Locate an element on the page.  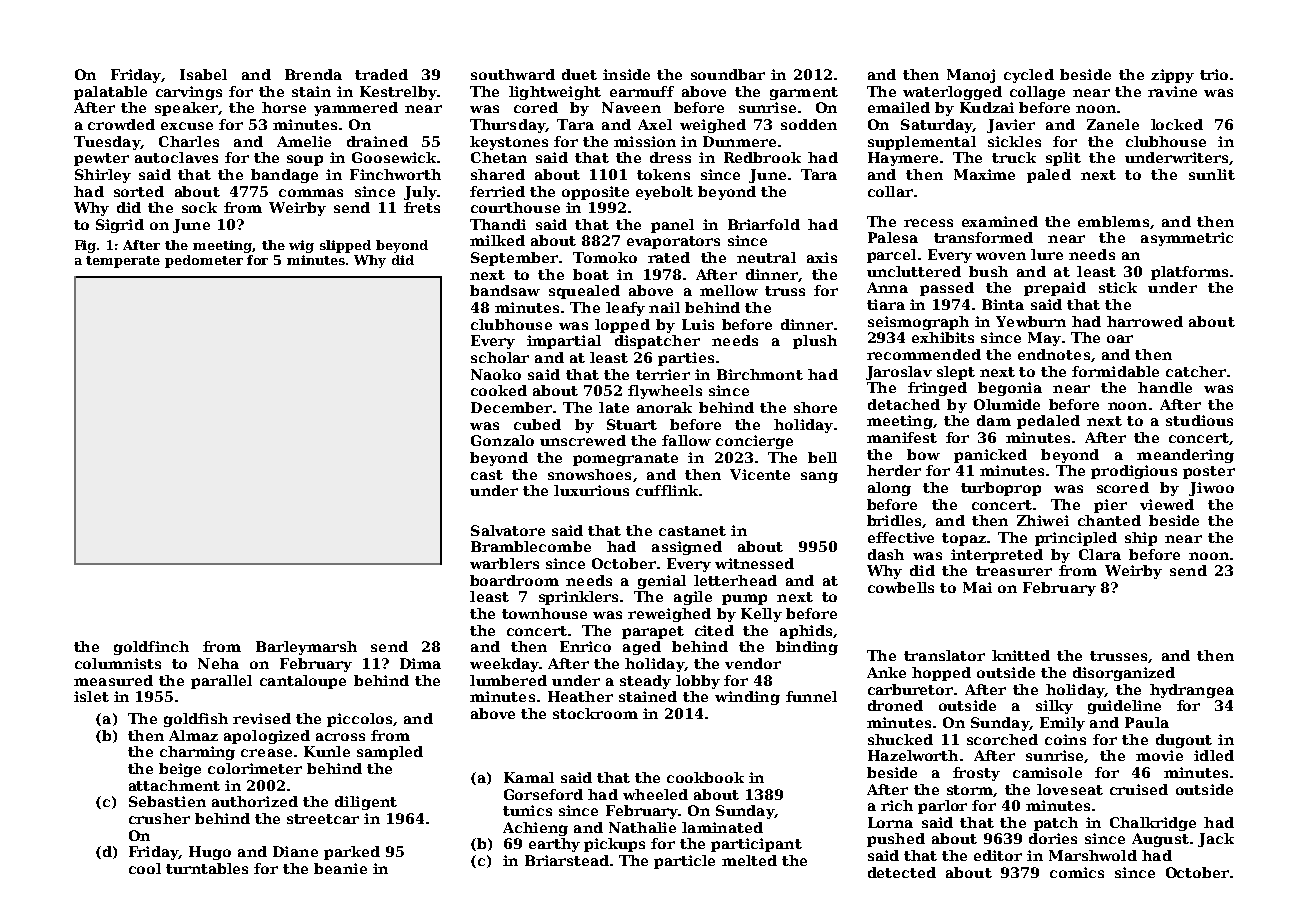
cool is located at coordinates (145, 868).
